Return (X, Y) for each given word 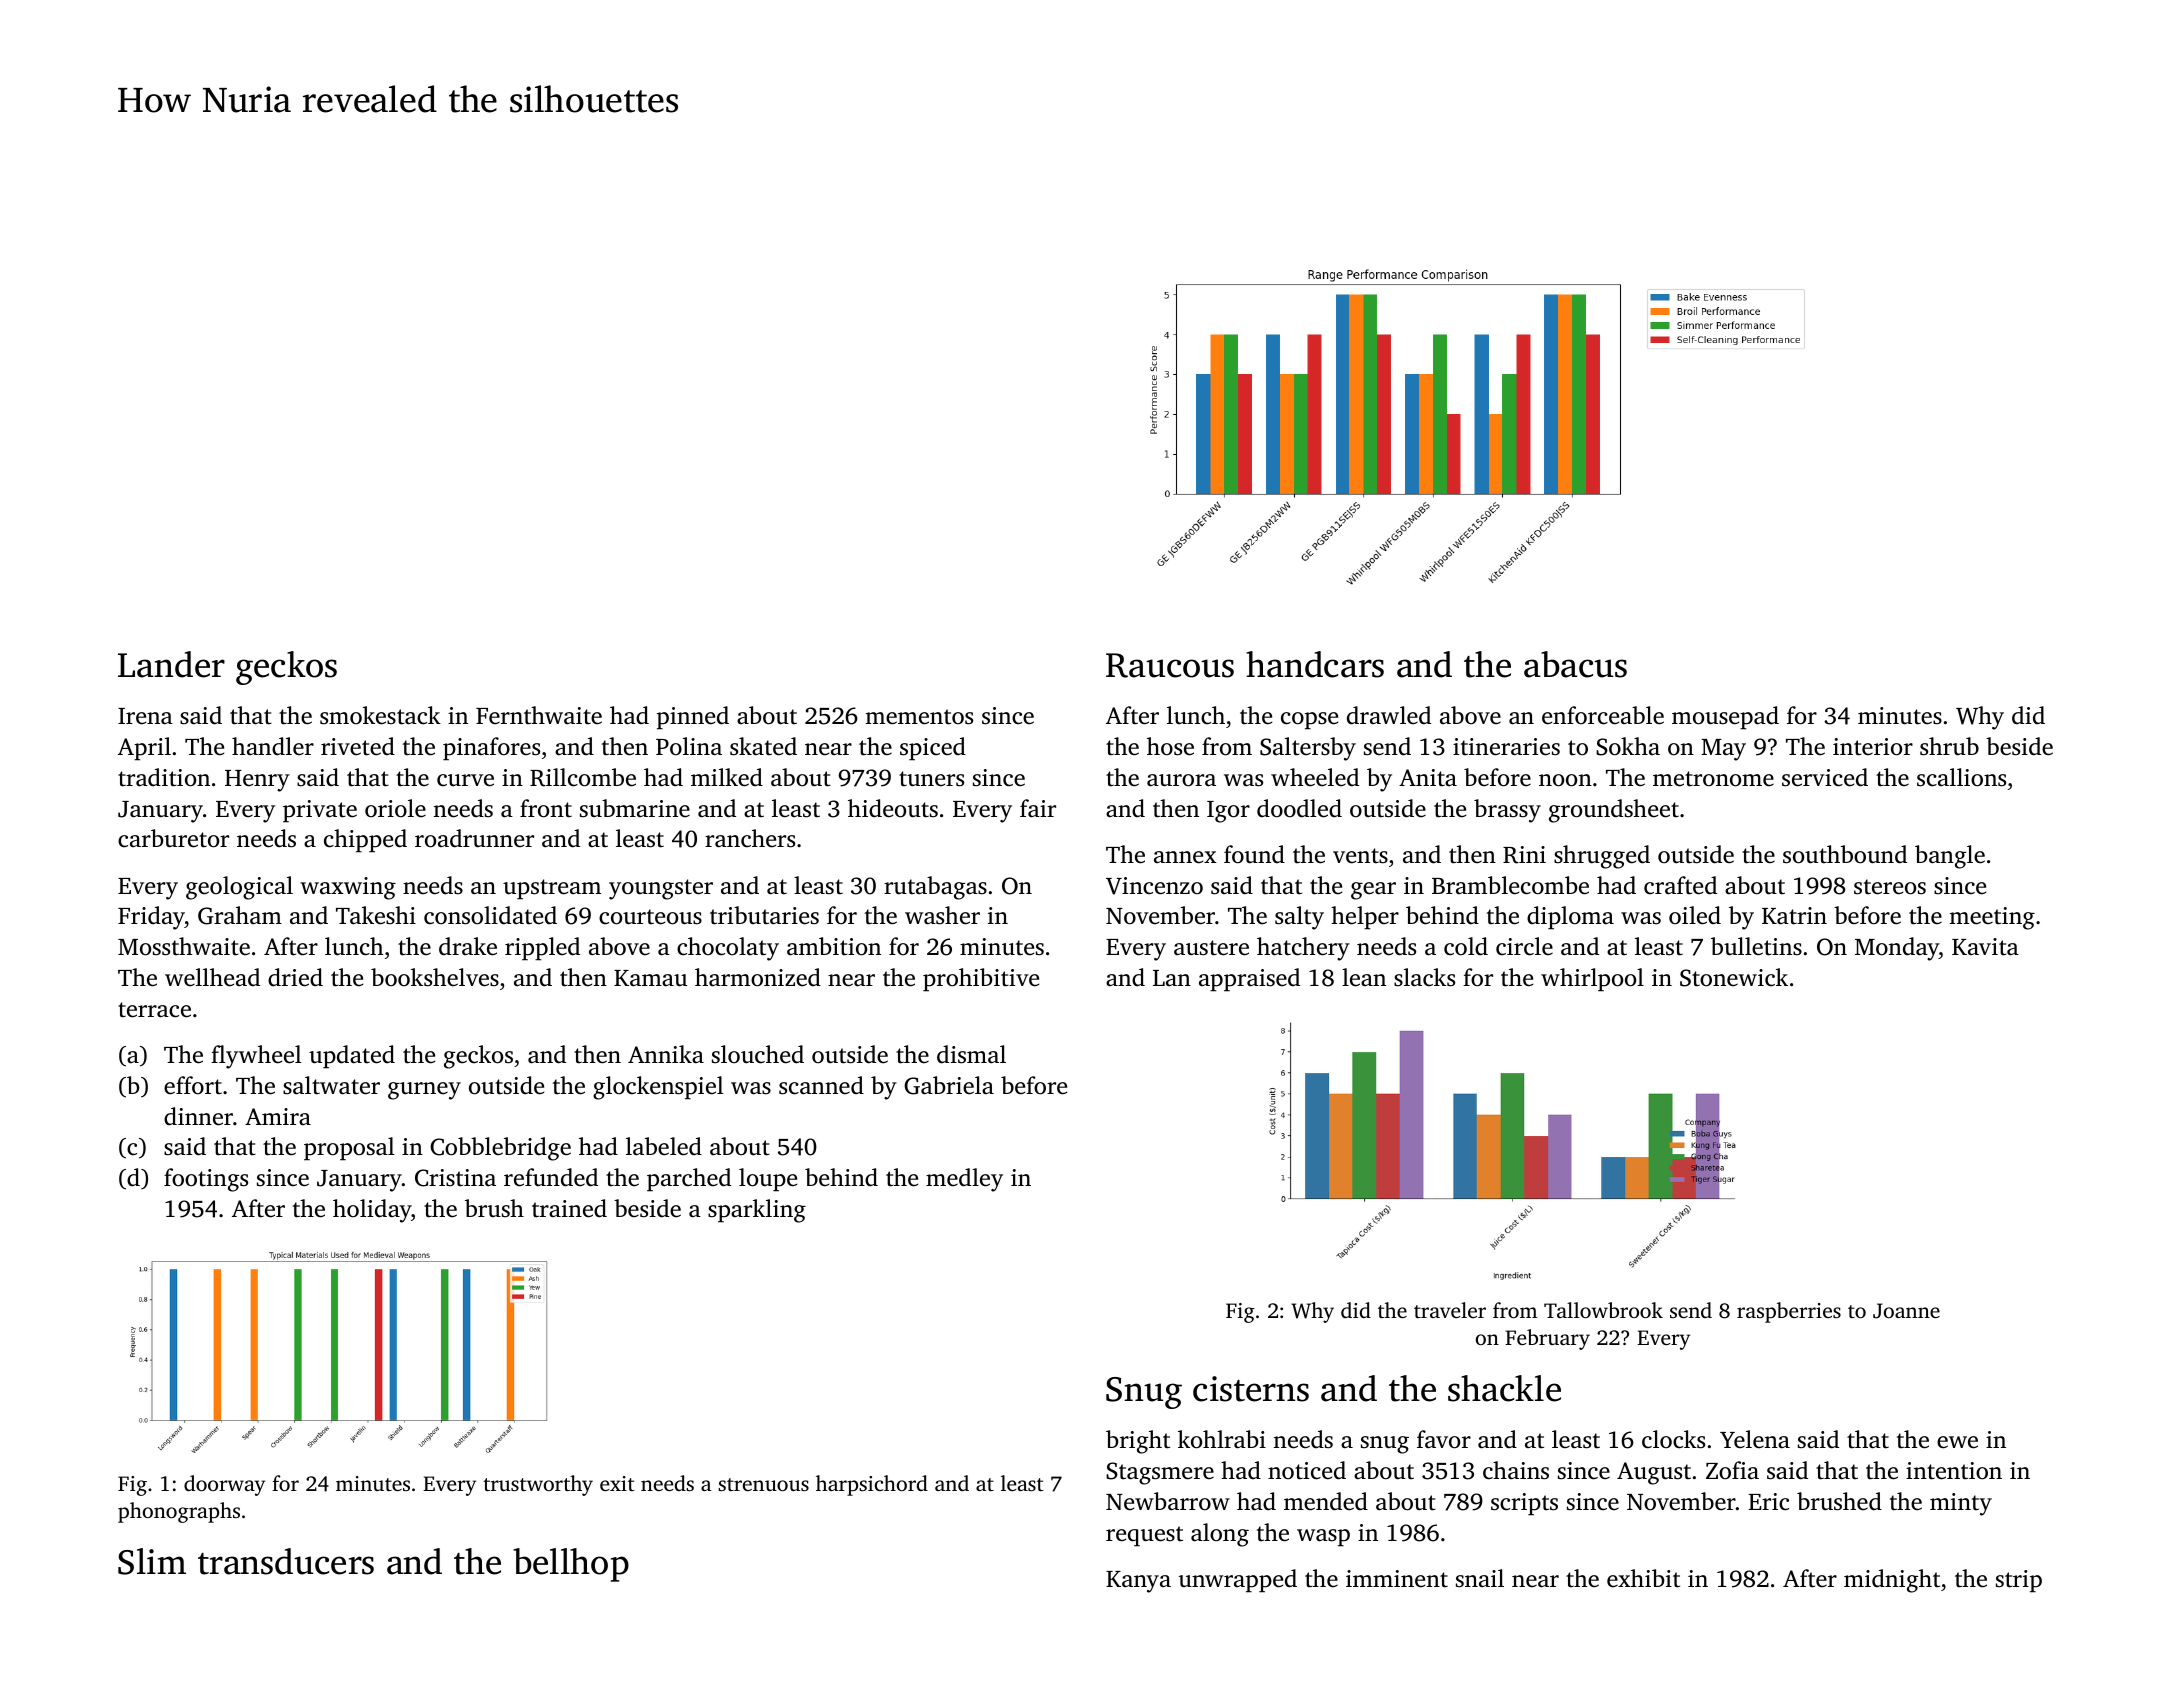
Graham (240, 915)
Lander (171, 664)
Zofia (1732, 1470)
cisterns (1251, 1389)
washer (942, 915)
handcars (1315, 664)
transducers (286, 1561)
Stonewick (1734, 977)
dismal (971, 1054)
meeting (1992, 918)
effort (193, 1085)
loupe (768, 1180)
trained (569, 1208)
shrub (1949, 746)
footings (206, 1180)
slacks (1424, 977)
